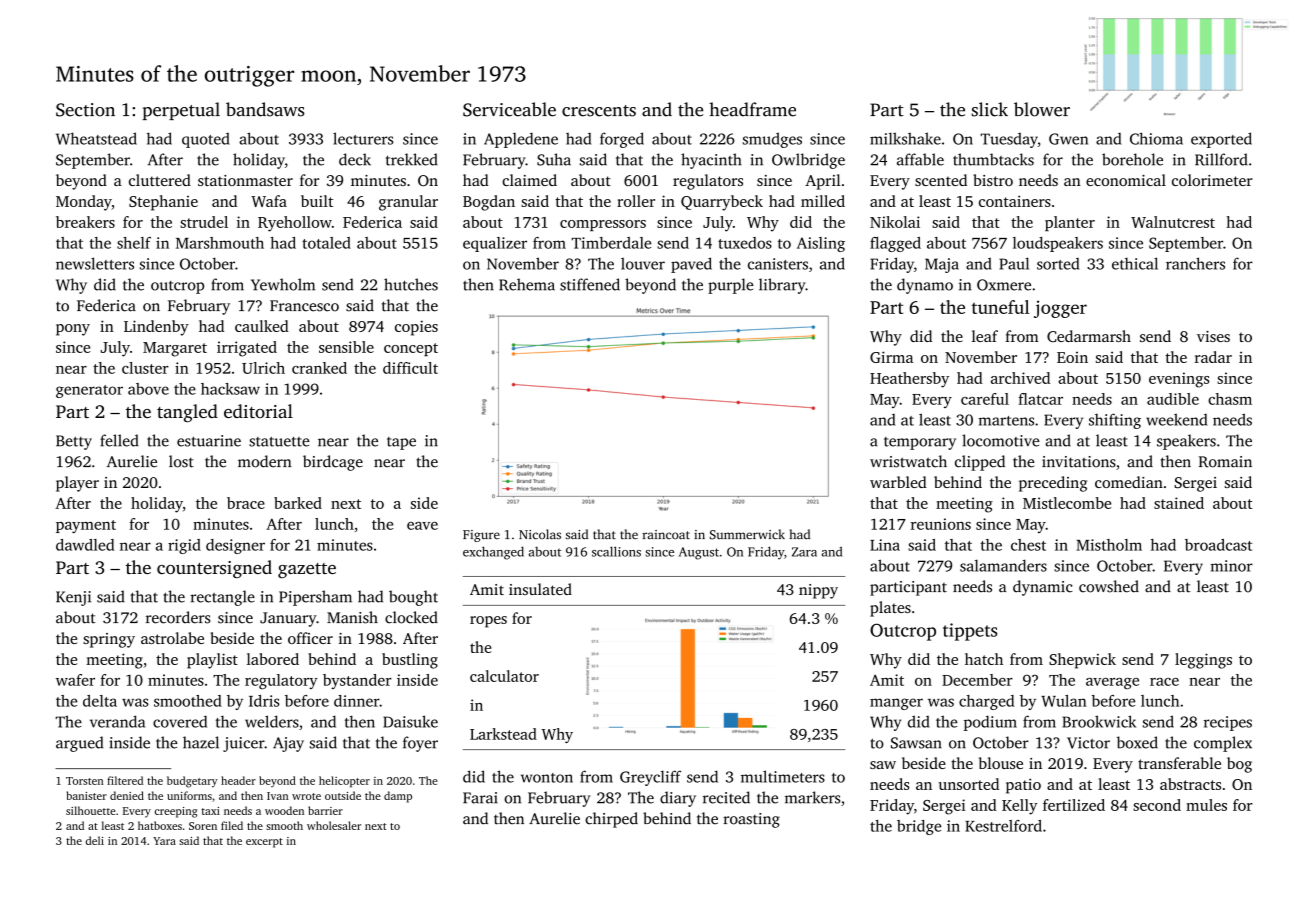 The width and height of the document is (1308, 924). I want to click on weekend, so click(1176, 419).
